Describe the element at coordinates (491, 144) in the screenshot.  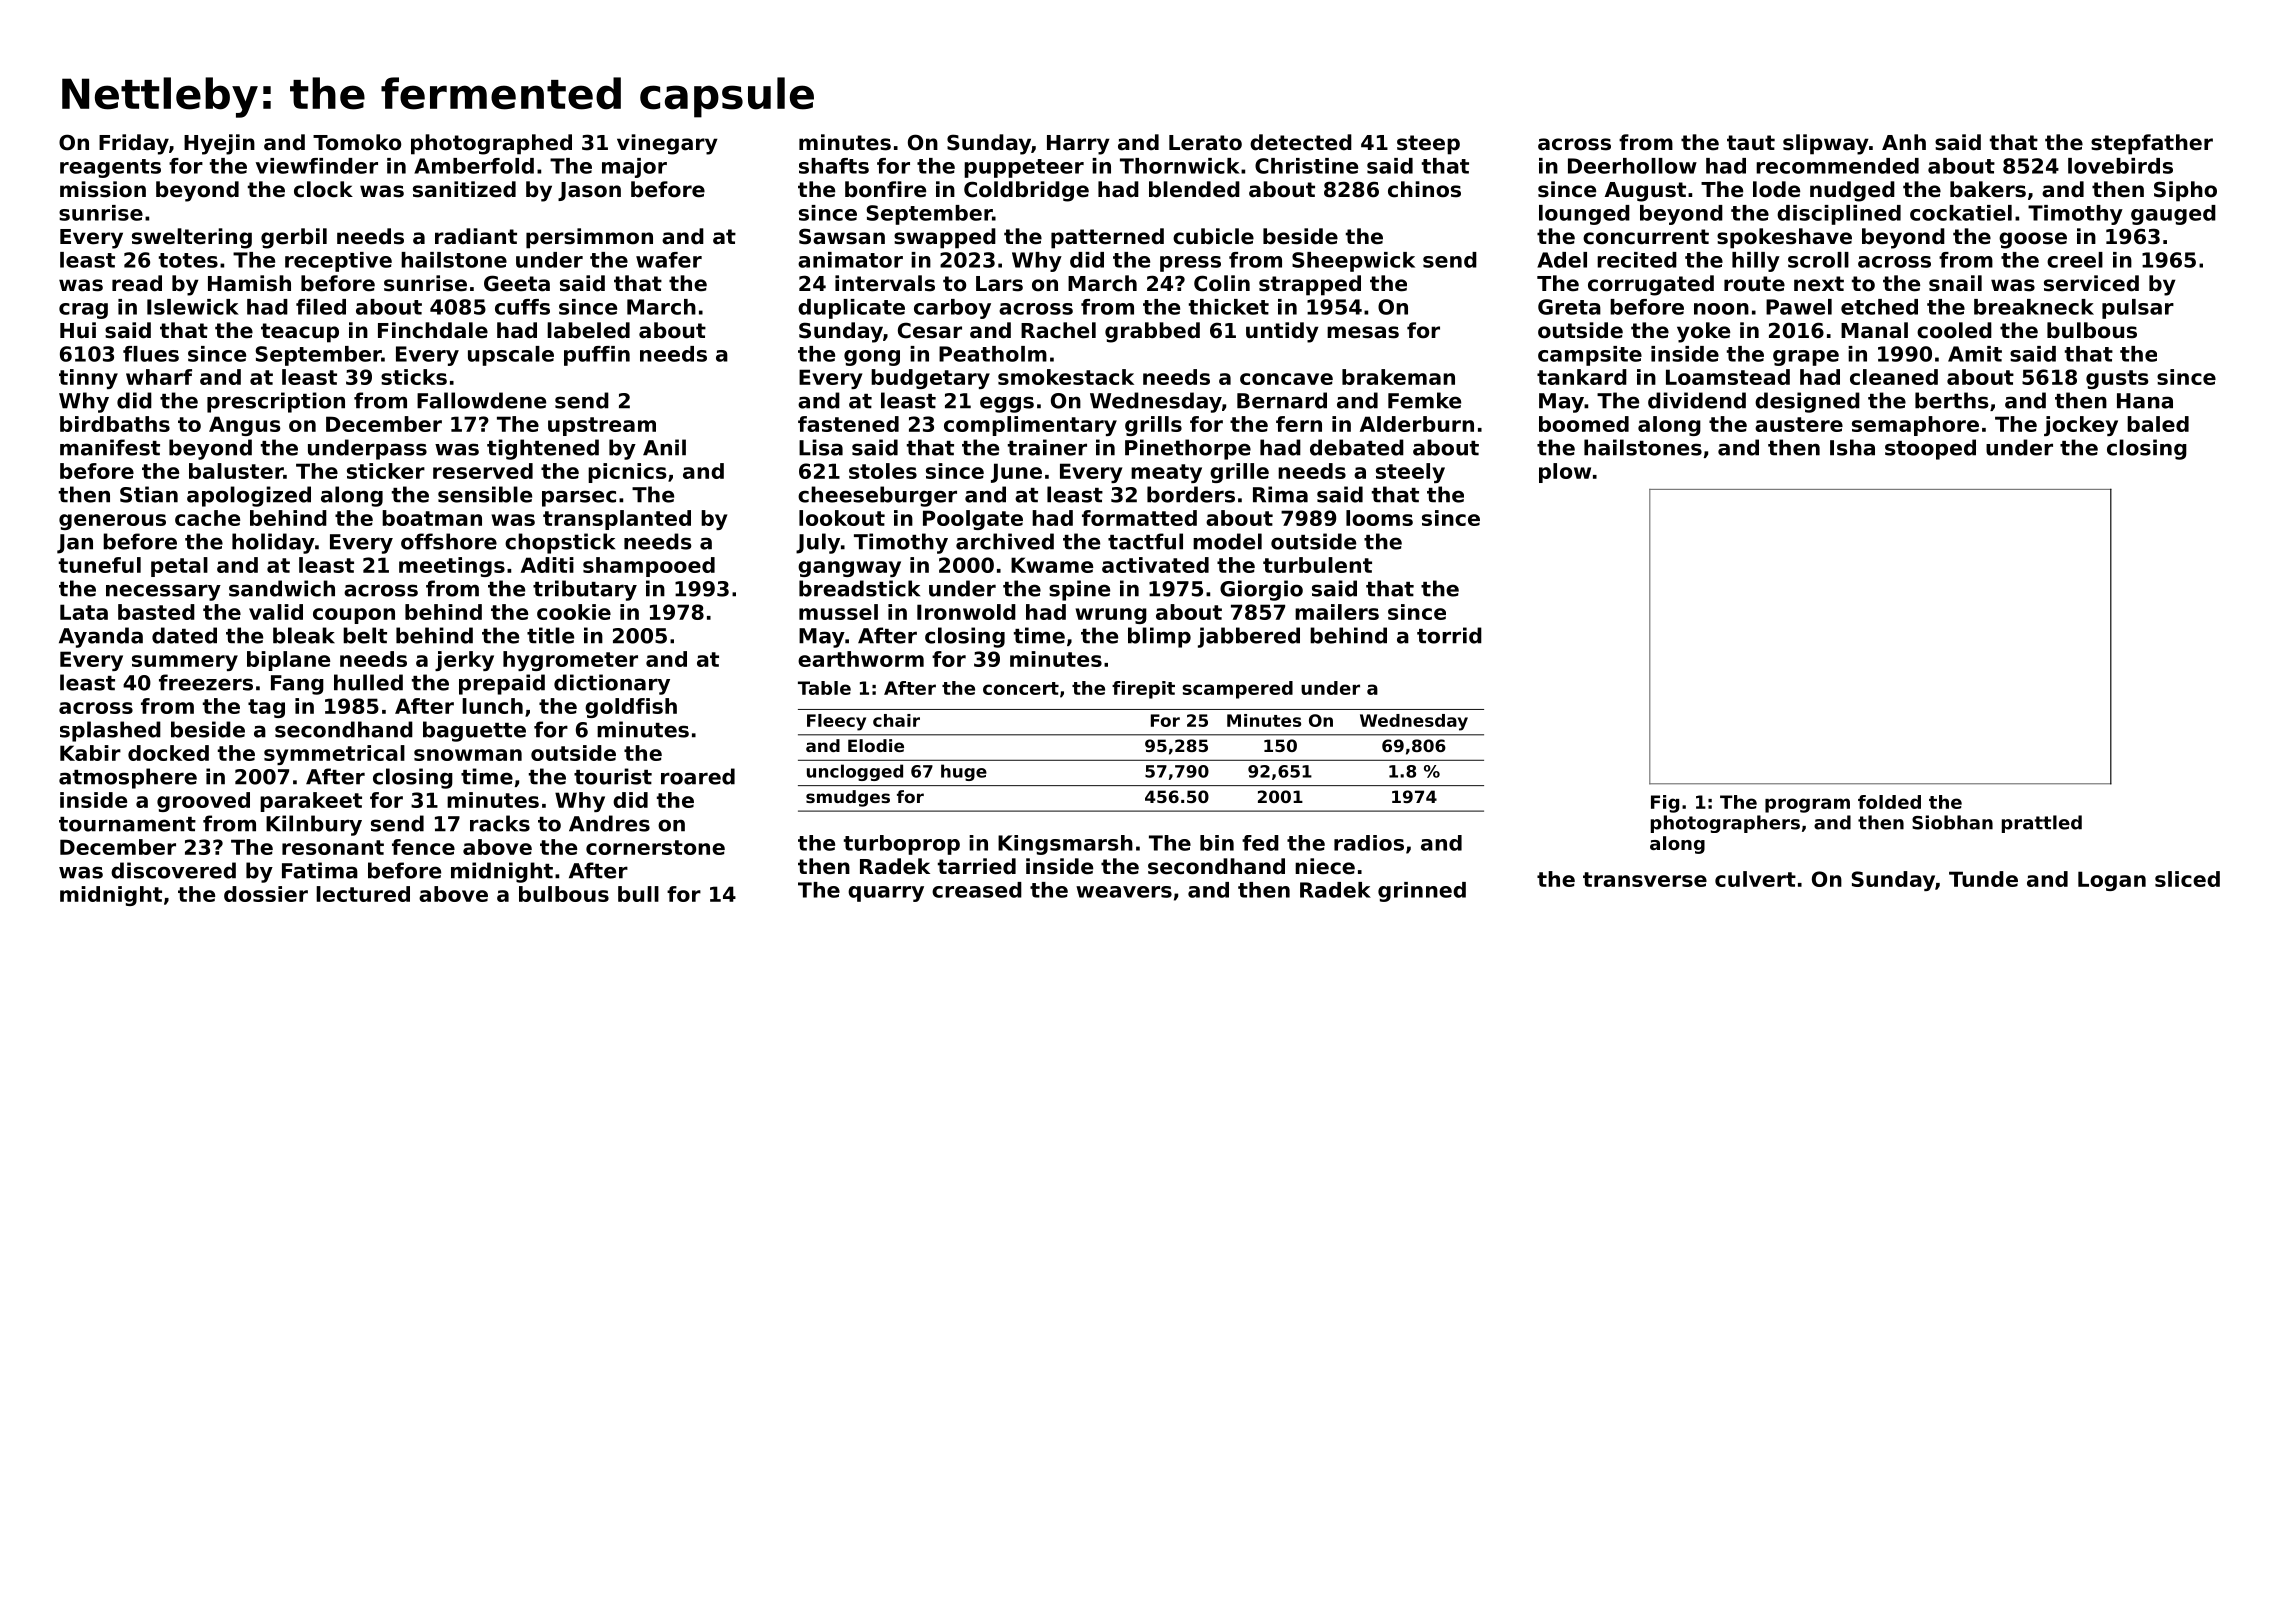
I see `photographed` at that location.
